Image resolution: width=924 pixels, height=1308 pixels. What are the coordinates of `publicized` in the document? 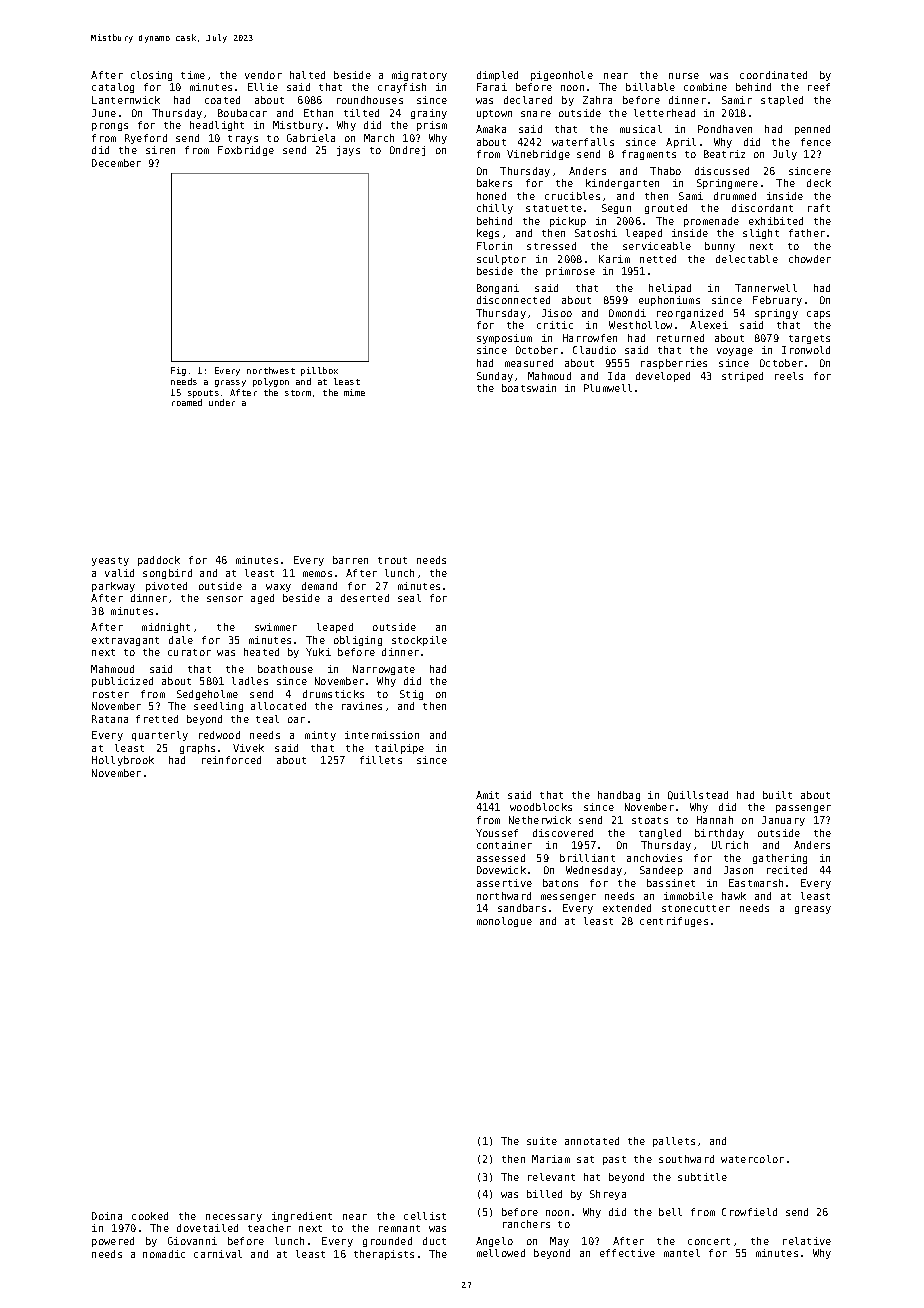 It's located at (122, 682).
